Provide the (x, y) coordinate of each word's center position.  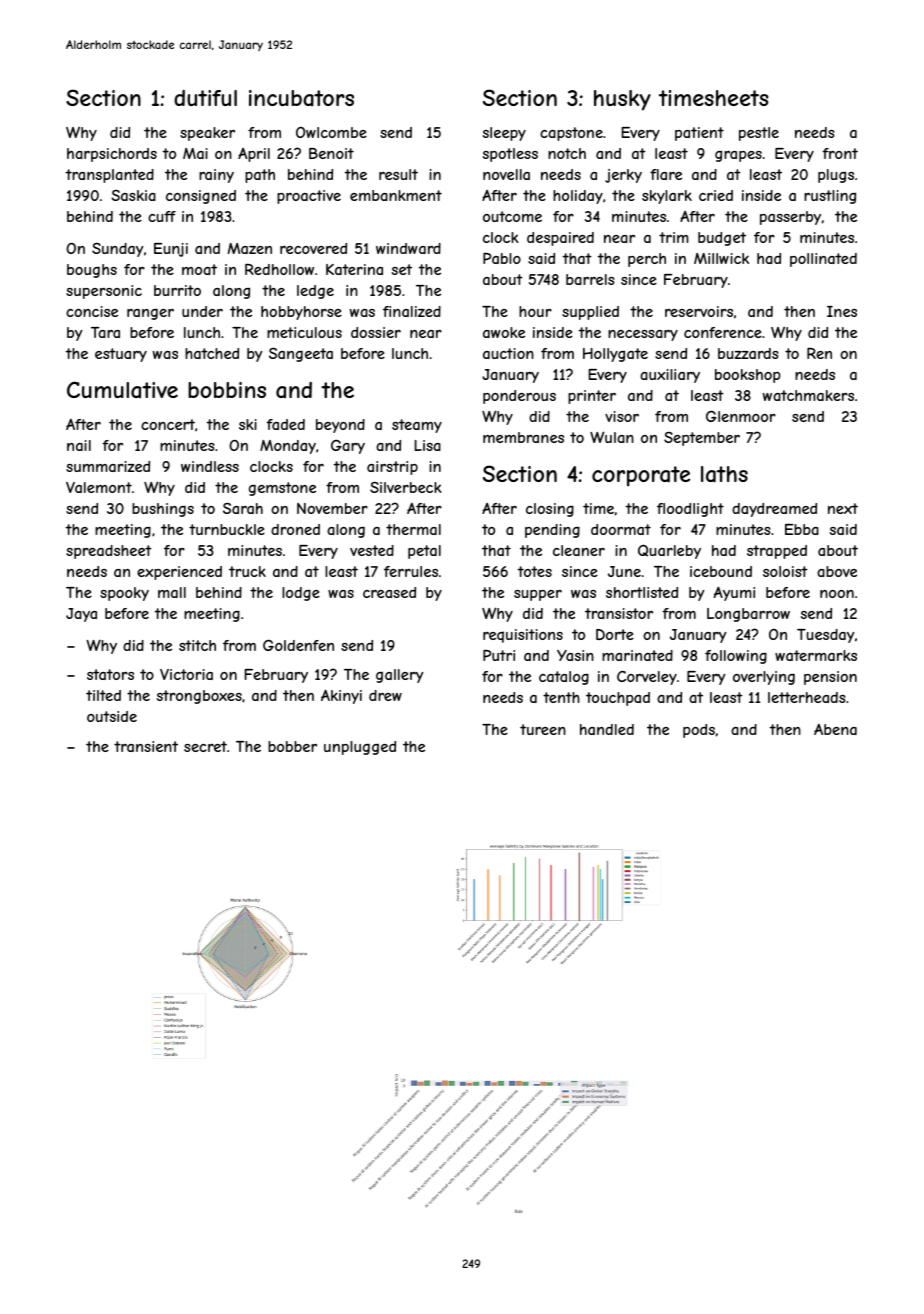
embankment (396, 195)
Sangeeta (301, 355)
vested (372, 550)
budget (722, 239)
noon (837, 594)
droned (295, 529)
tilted (103, 695)
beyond (340, 426)
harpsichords (112, 155)
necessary (643, 335)
